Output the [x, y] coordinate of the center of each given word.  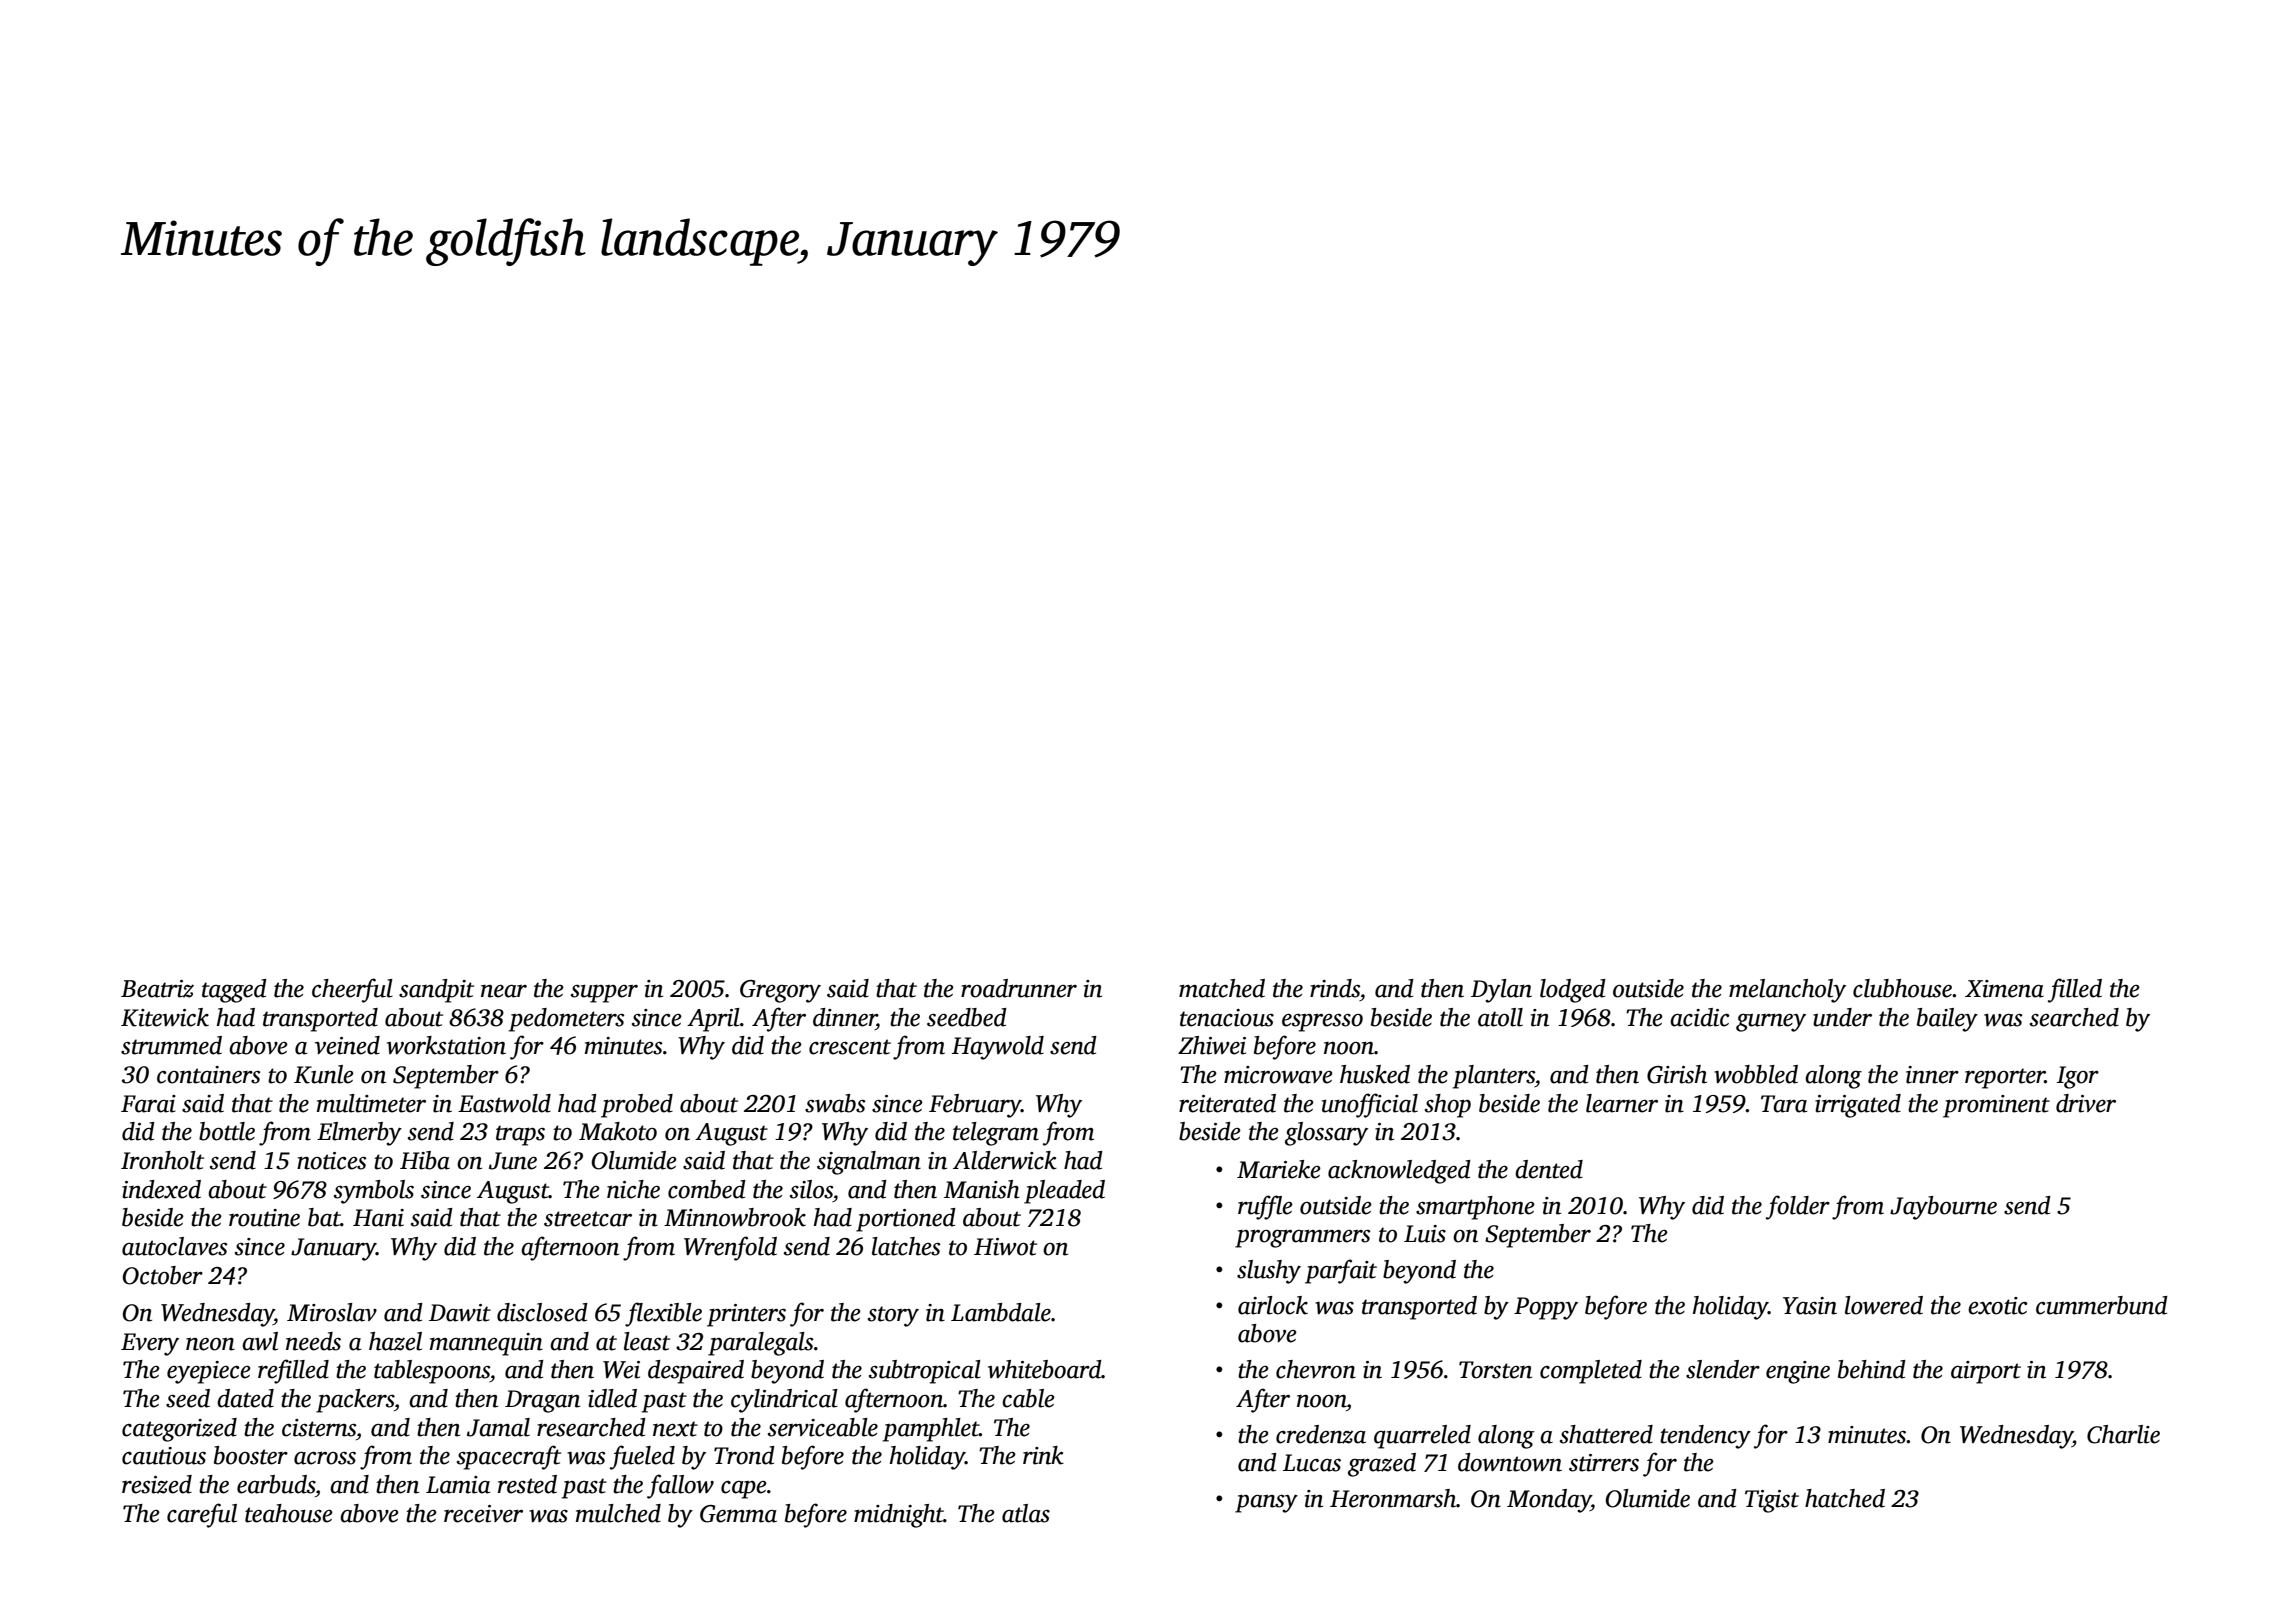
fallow [680, 1486]
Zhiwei [1212, 1045]
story [893, 1316]
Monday [1549, 1501]
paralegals [761, 1344]
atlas [1026, 1513]
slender [1723, 1369]
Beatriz [157, 989]
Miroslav [332, 1312]
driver [2086, 1103]
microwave [1278, 1075]
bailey [1947, 1020]
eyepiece [209, 1372]
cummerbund [2102, 1305]
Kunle [324, 1074]
